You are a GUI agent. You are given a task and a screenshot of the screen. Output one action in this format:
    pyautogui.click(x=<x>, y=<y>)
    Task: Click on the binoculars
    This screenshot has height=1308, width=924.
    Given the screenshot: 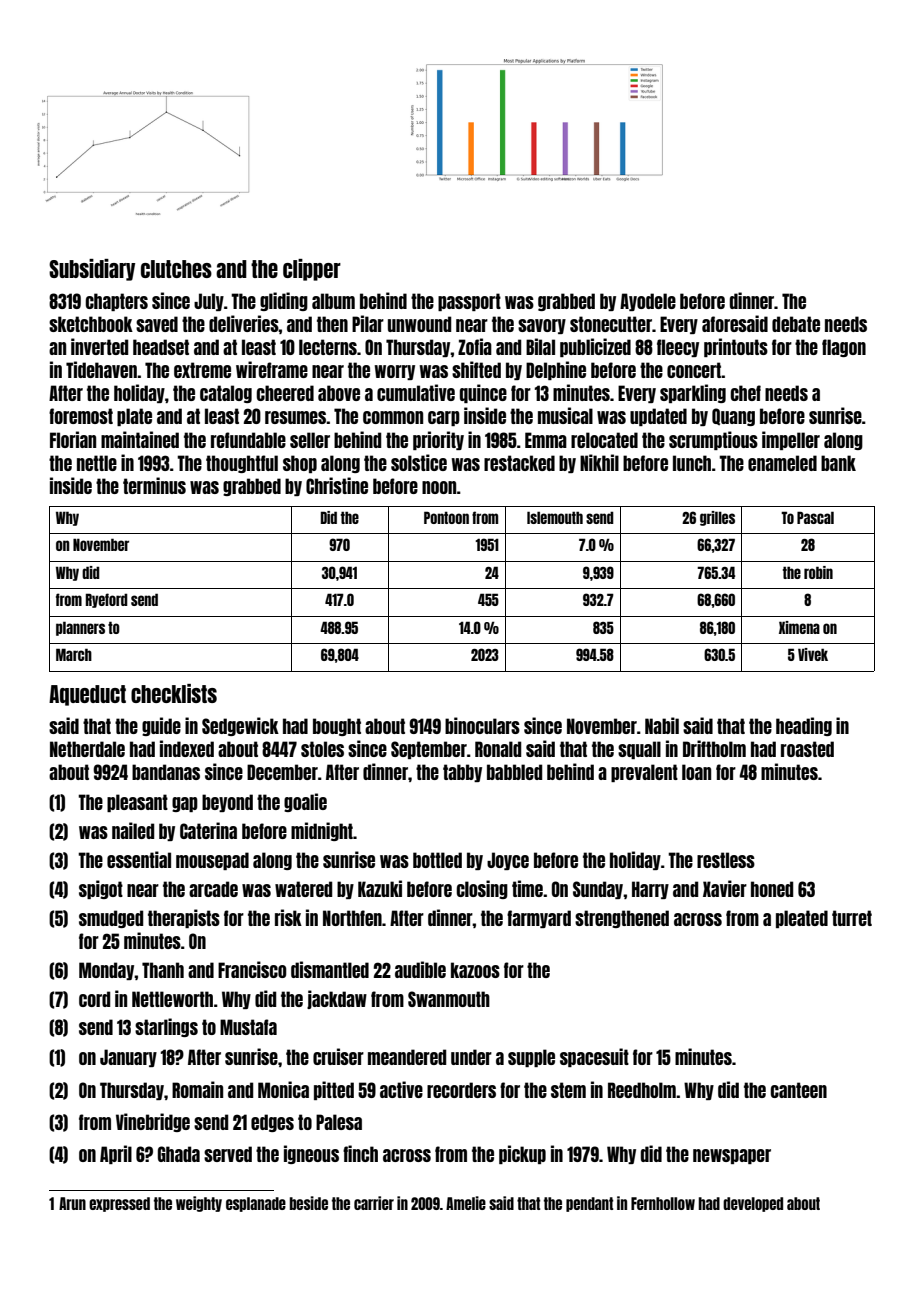 What is the action you would take?
    pyautogui.click(x=482, y=725)
